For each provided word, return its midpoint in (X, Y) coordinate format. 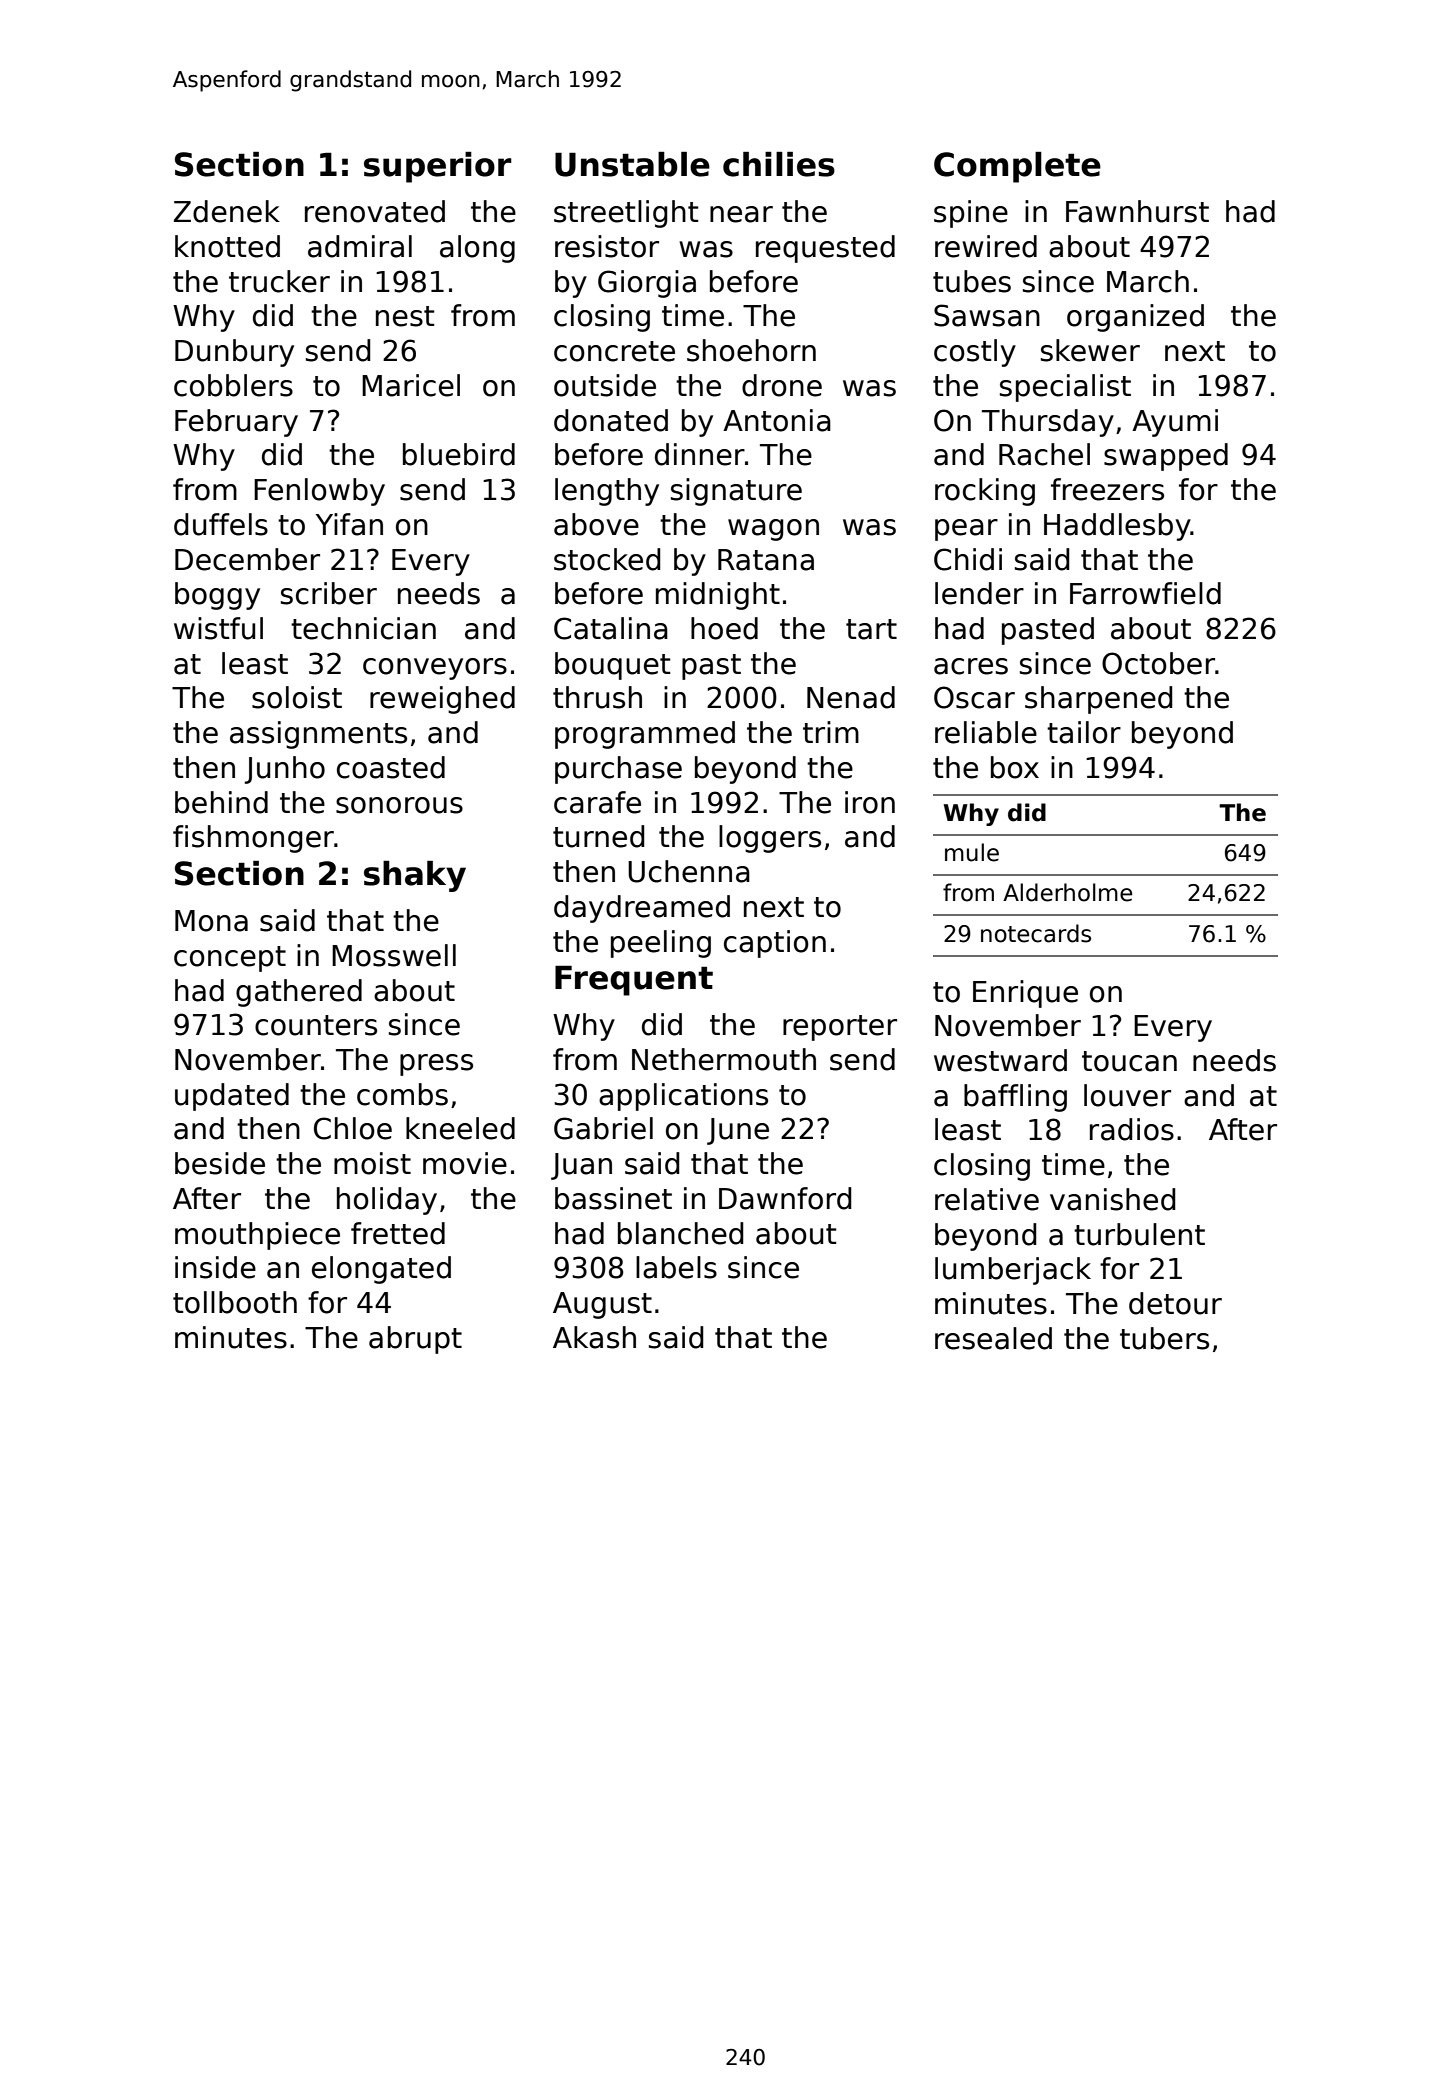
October (1158, 663)
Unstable (632, 164)
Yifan (349, 524)
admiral (360, 246)
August (602, 1305)
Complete (1017, 167)
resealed (993, 1338)
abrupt (415, 1340)
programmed (645, 735)
